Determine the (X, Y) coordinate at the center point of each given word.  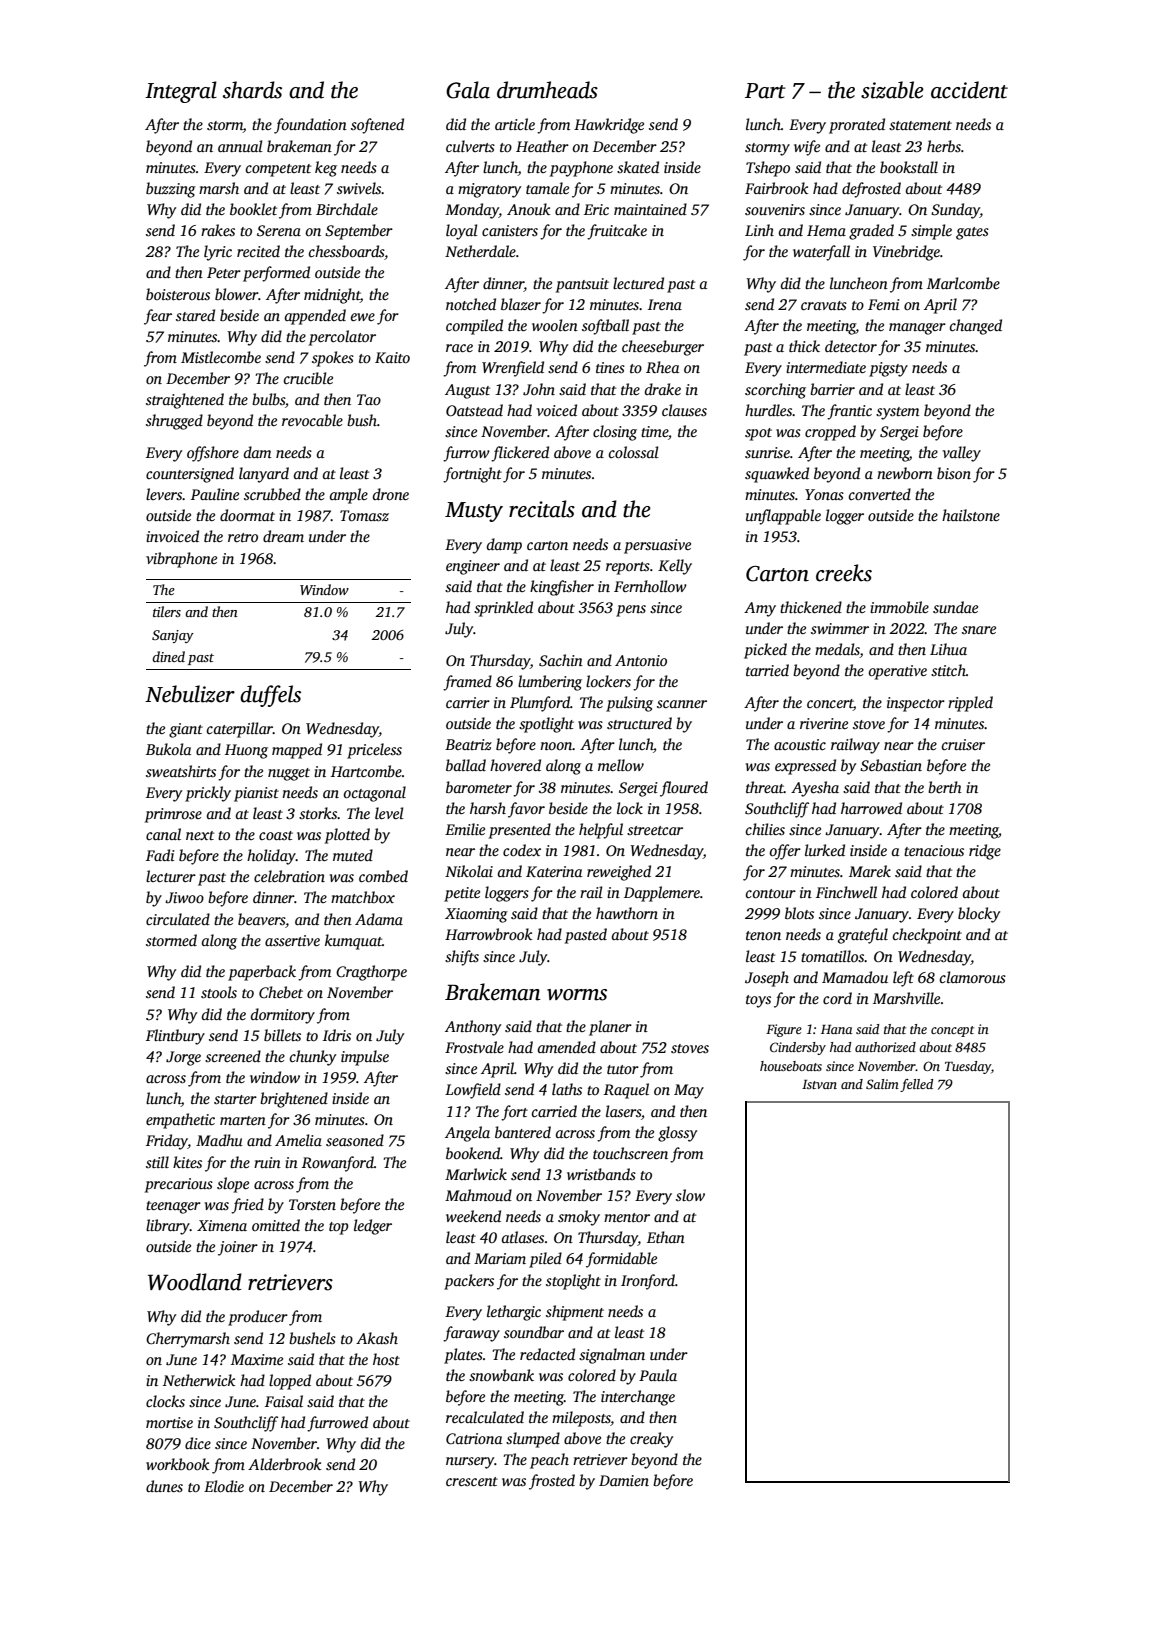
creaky (651, 1440)
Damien (624, 1480)
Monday (472, 211)
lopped (290, 1382)
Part (765, 91)
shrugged (174, 422)
